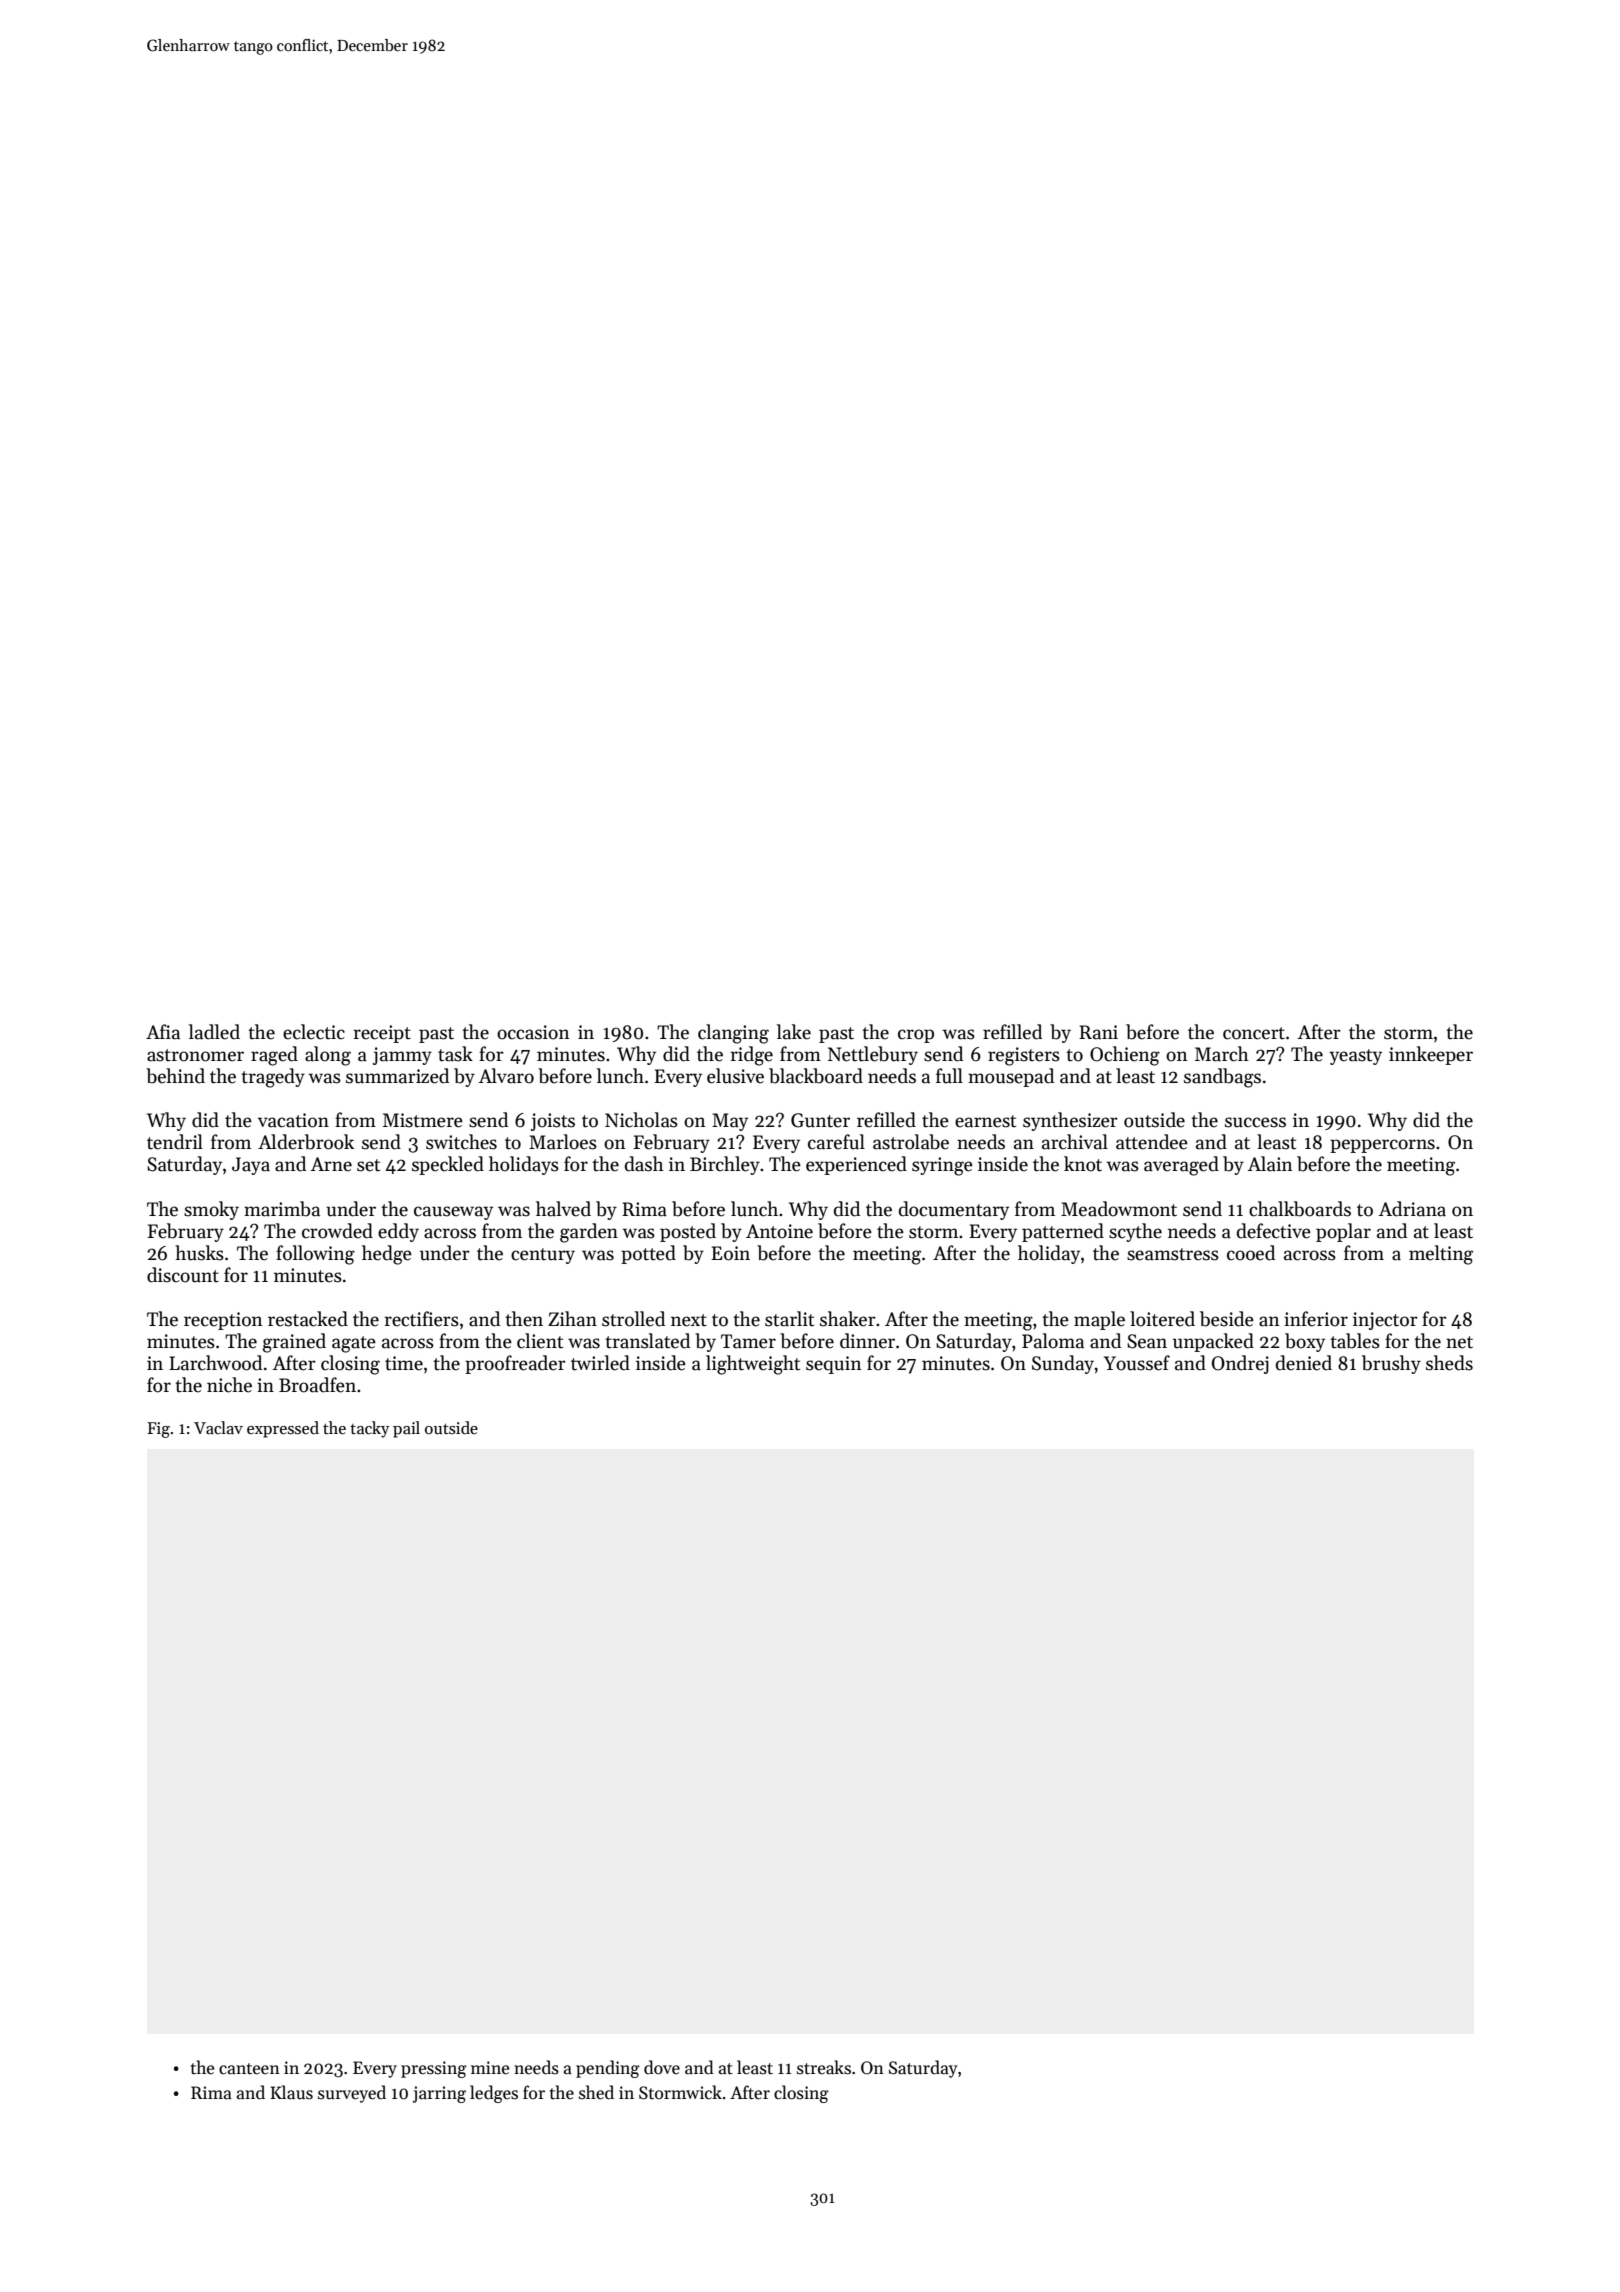 This screenshot has height=2292, width=1620. What do you see at coordinates (328, 1056) in the screenshot?
I see `along` at bounding box center [328, 1056].
